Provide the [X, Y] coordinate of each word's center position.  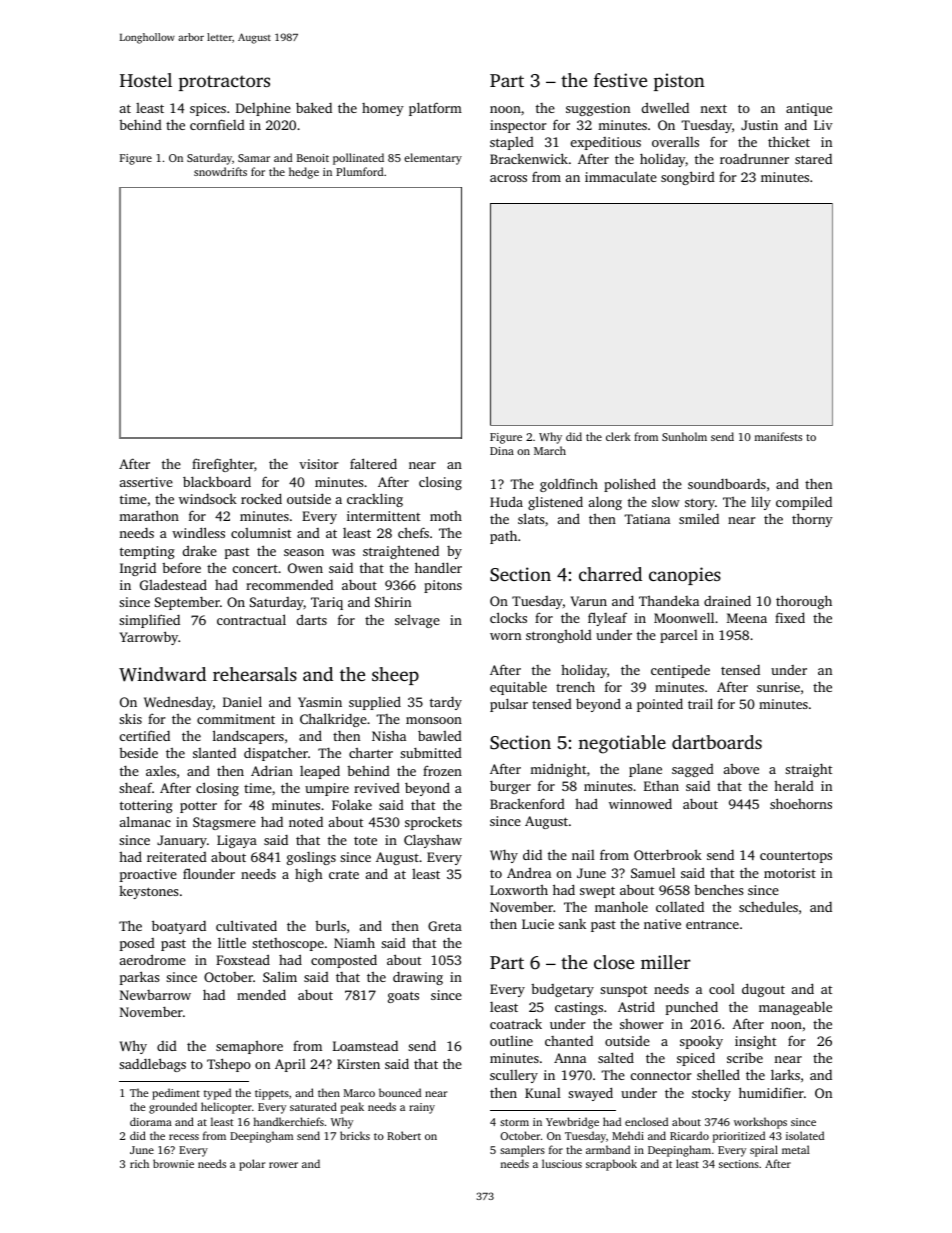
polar [252, 1165]
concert [255, 568]
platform [435, 109]
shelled [718, 1074]
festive [620, 80]
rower [283, 1165]
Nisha [389, 735]
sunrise [778, 687]
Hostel [146, 80]
